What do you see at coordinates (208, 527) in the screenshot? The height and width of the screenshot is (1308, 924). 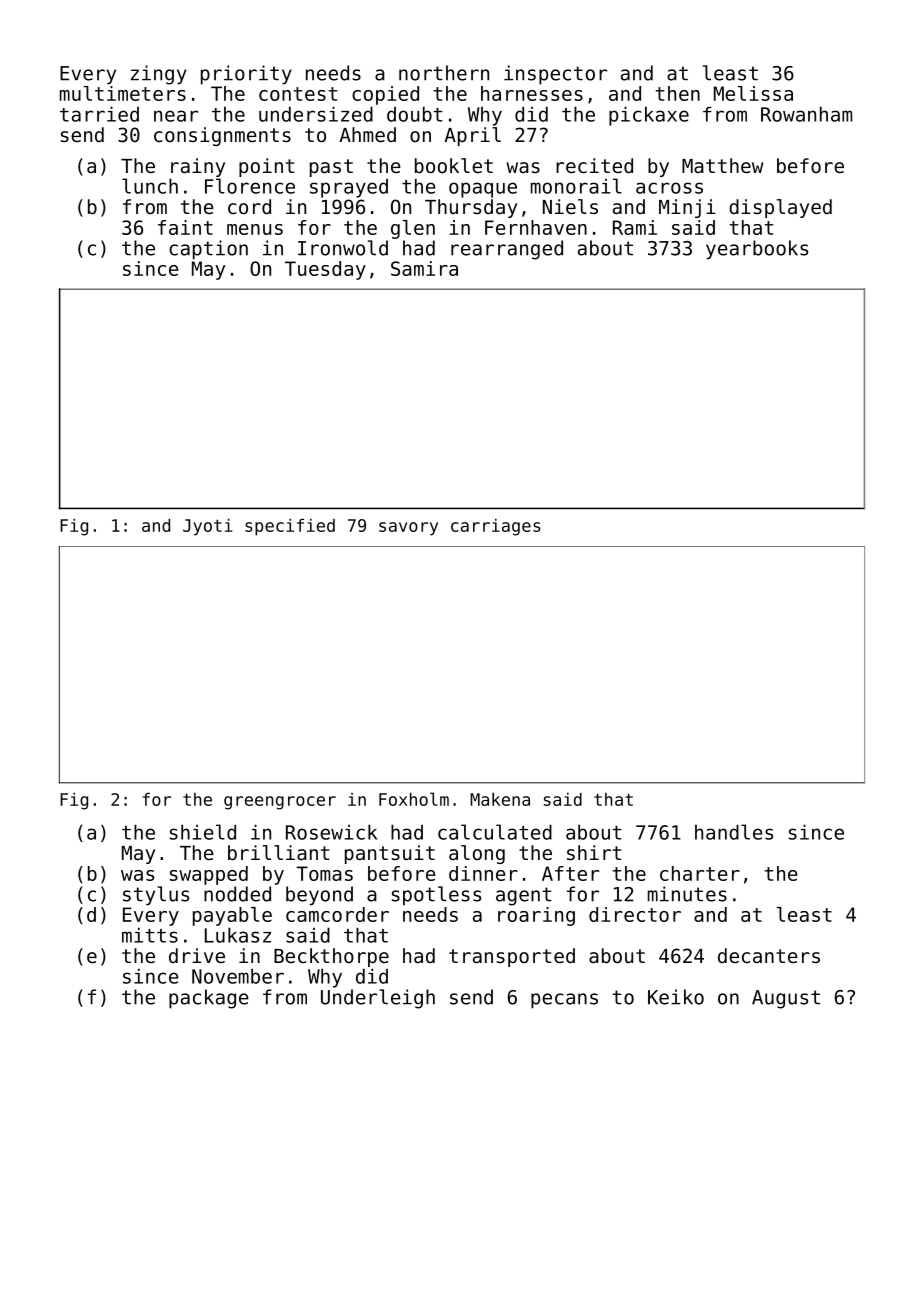 I see `Jyoti` at bounding box center [208, 527].
